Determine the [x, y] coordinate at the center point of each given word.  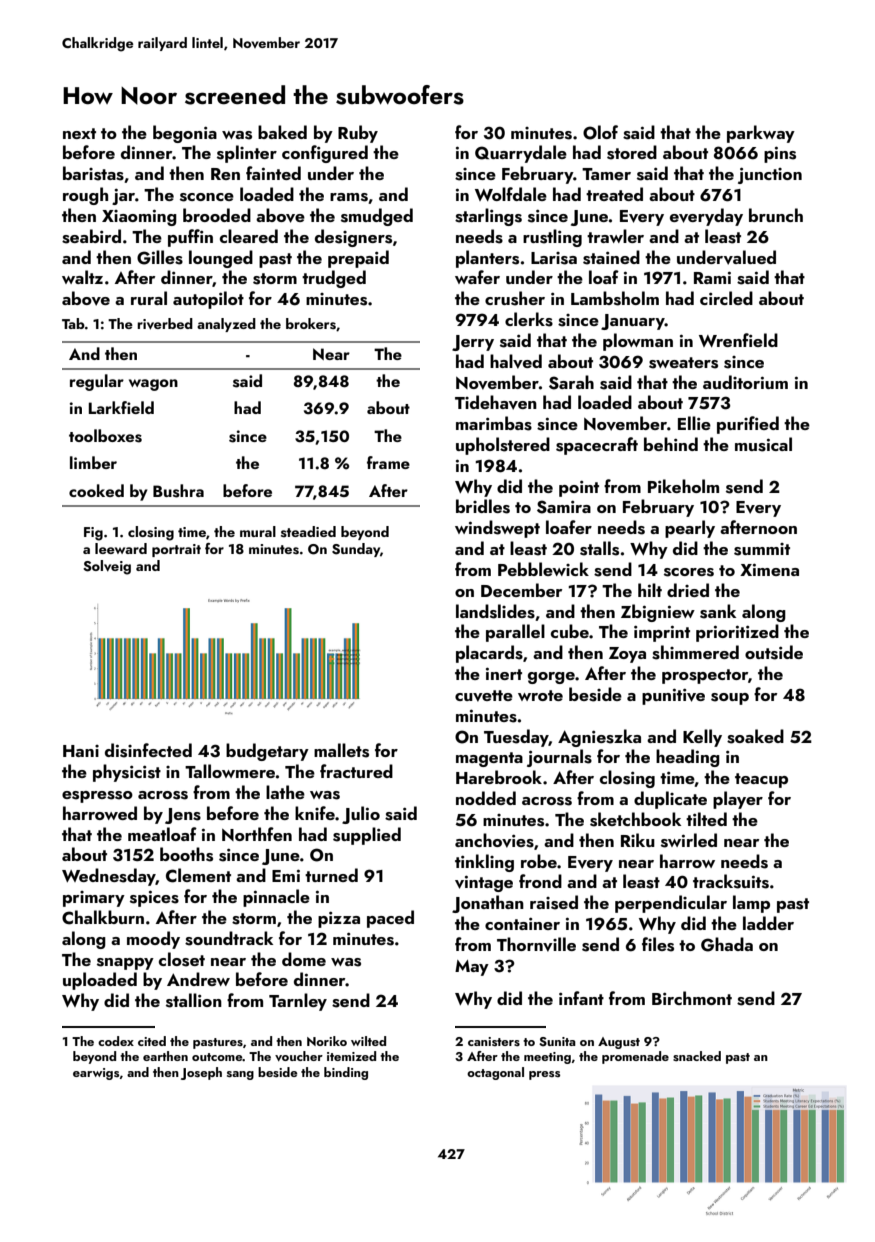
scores [689, 572]
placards [489, 654]
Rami [712, 277]
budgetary [267, 752]
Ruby [358, 134]
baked [282, 132]
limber [93, 462]
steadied [308, 531]
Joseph [201, 1073]
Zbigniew [658, 613]
